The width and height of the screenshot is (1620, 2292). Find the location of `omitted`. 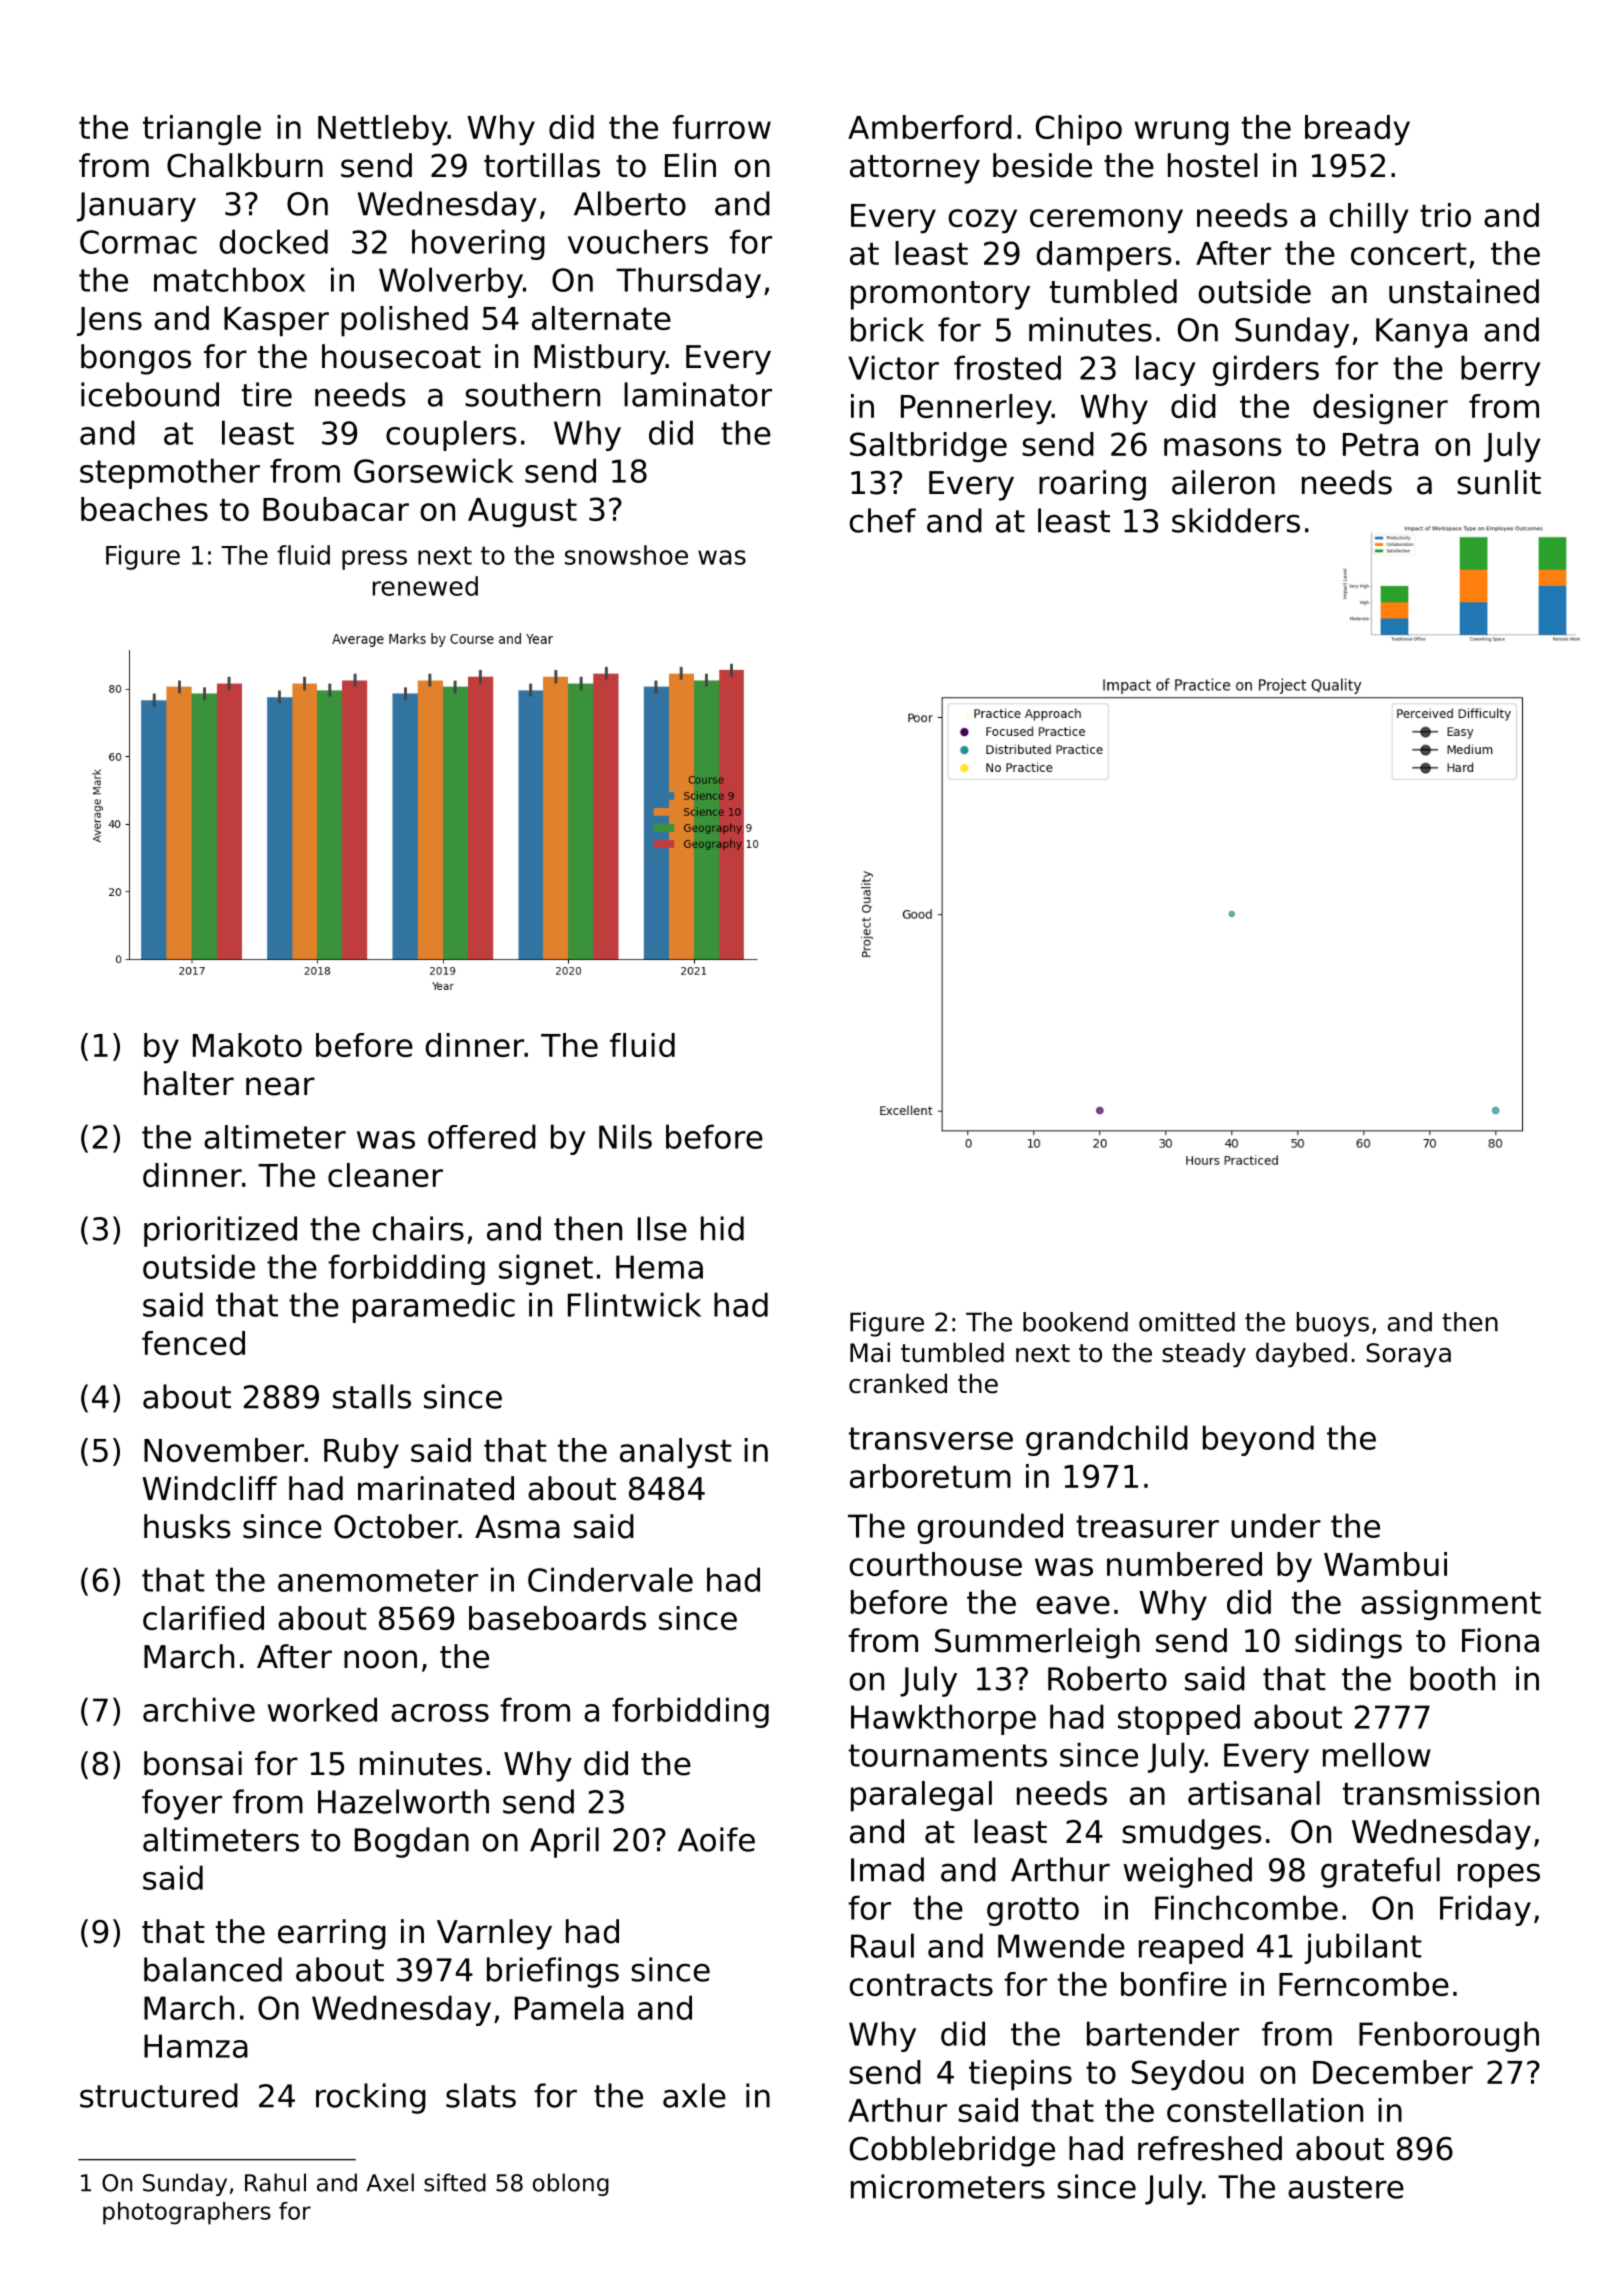

omitted is located at coordinates (1187, 1322).
